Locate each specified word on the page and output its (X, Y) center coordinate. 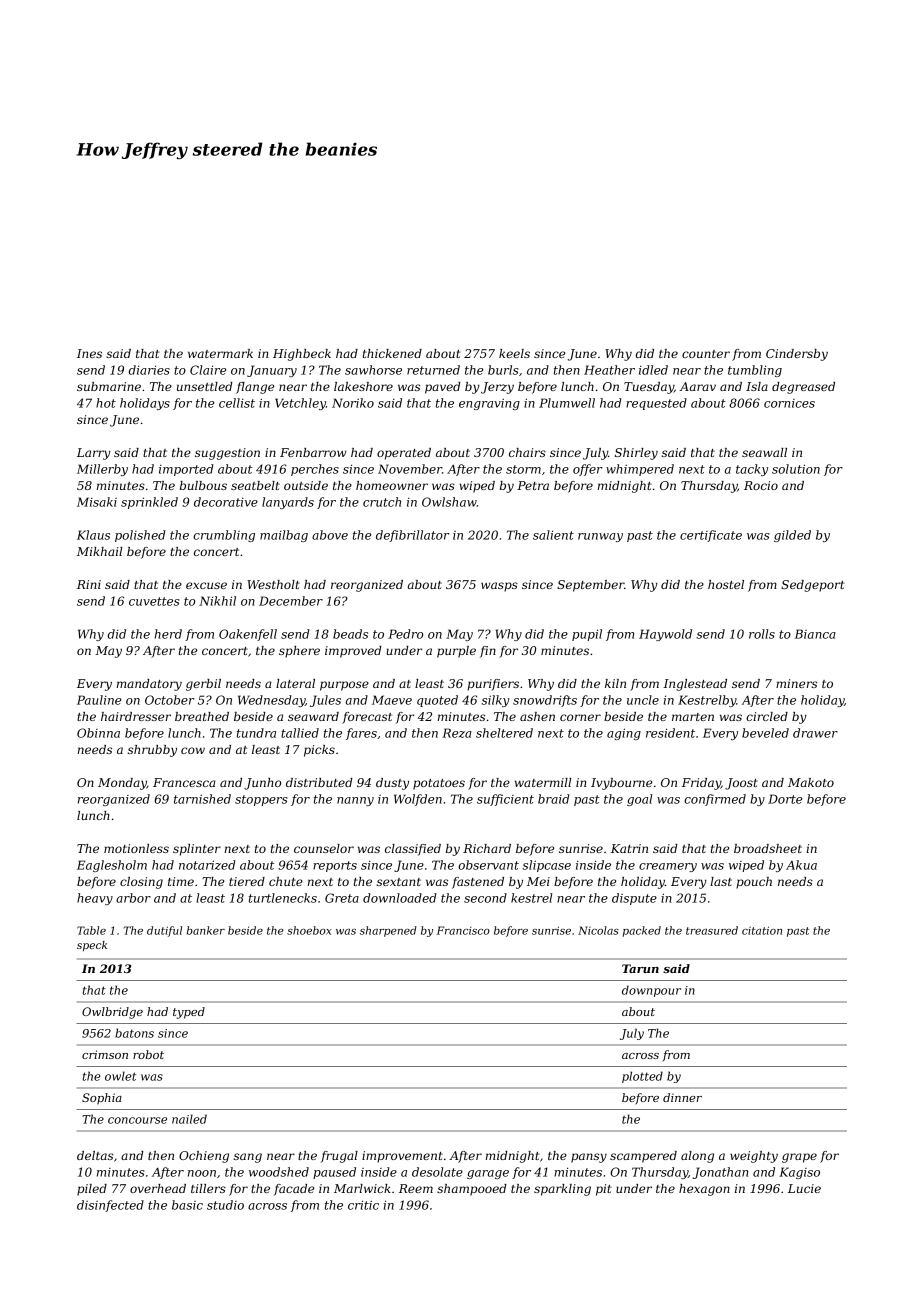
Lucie (804, 1188)
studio (225, 1205)
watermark (220, 353)
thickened (392, 353)
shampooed (472, 1190)
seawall (764, 452)
